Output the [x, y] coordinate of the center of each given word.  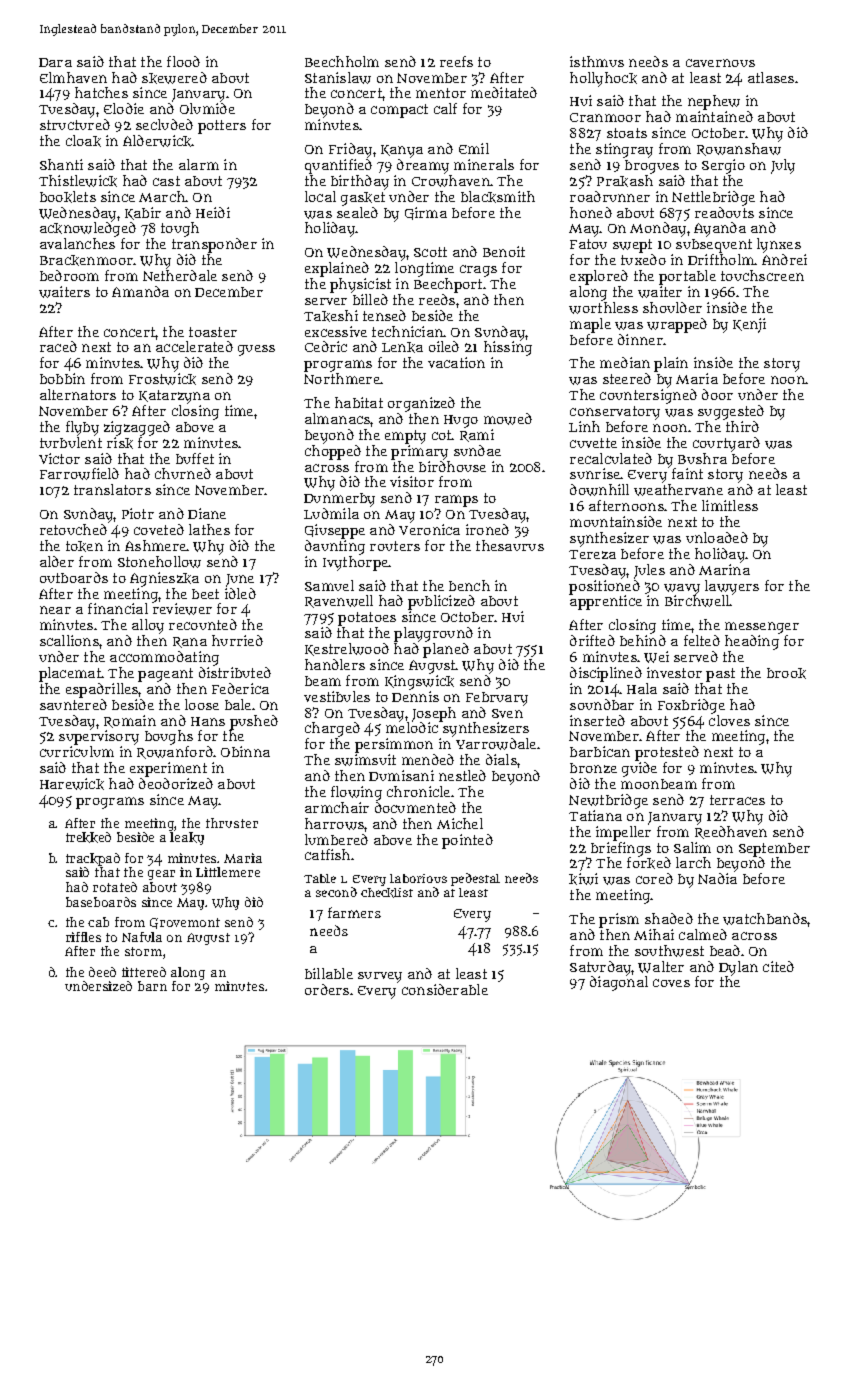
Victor [59, 458]
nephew [714, 102]
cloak [83, 141]
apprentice [606, 602]
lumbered [336, 839]
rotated [115, 887]
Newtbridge [608, 801]
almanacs [337, 418]
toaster [213, 332]
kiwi [583, 879]
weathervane [678, 490]
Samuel [329, 585]
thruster [232, 823]
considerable [445, 989]
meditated [504, 92]
